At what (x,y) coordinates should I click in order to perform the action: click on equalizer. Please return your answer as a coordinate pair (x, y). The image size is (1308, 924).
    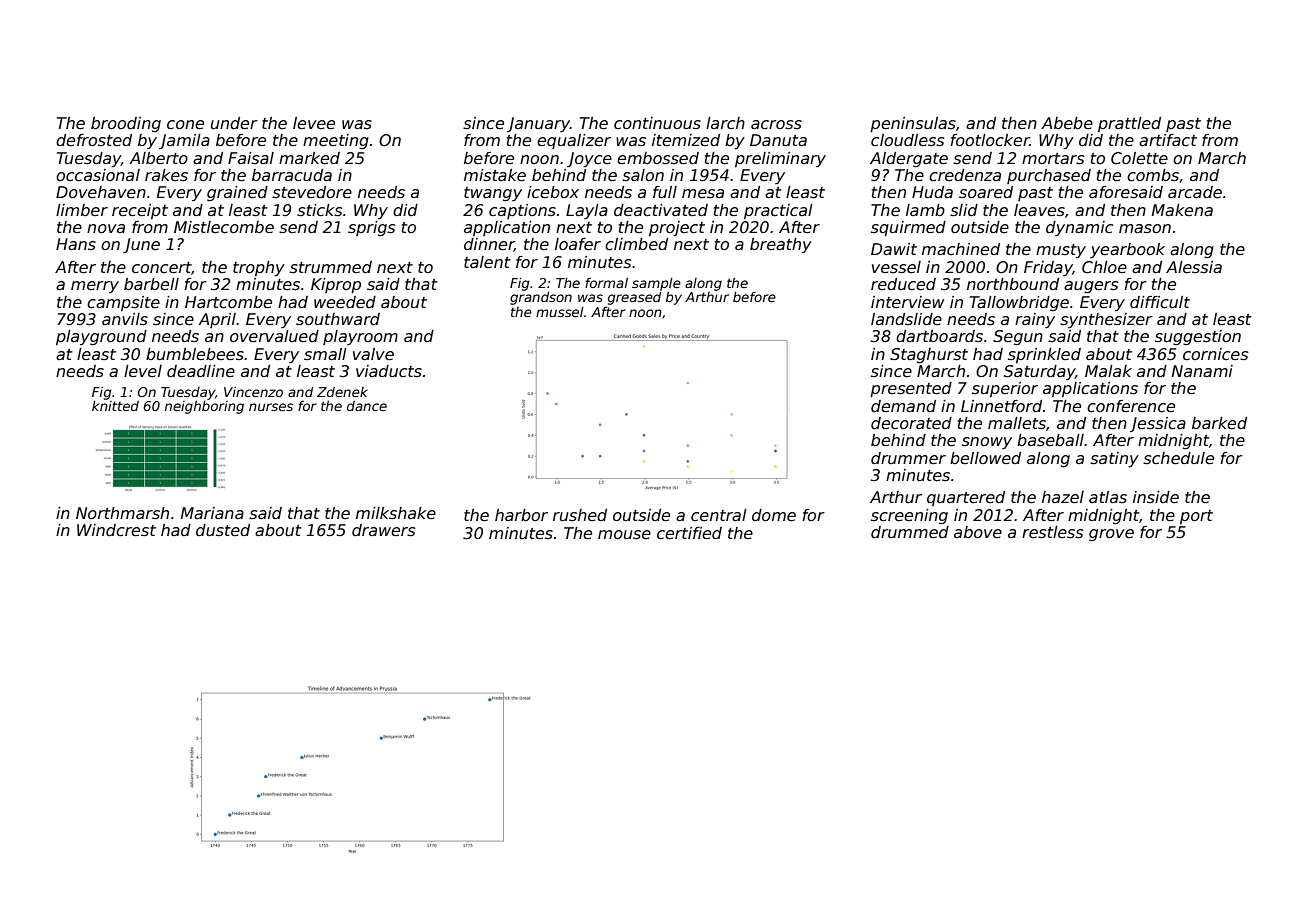
    Looking at the image, I should click on (574, 141).
